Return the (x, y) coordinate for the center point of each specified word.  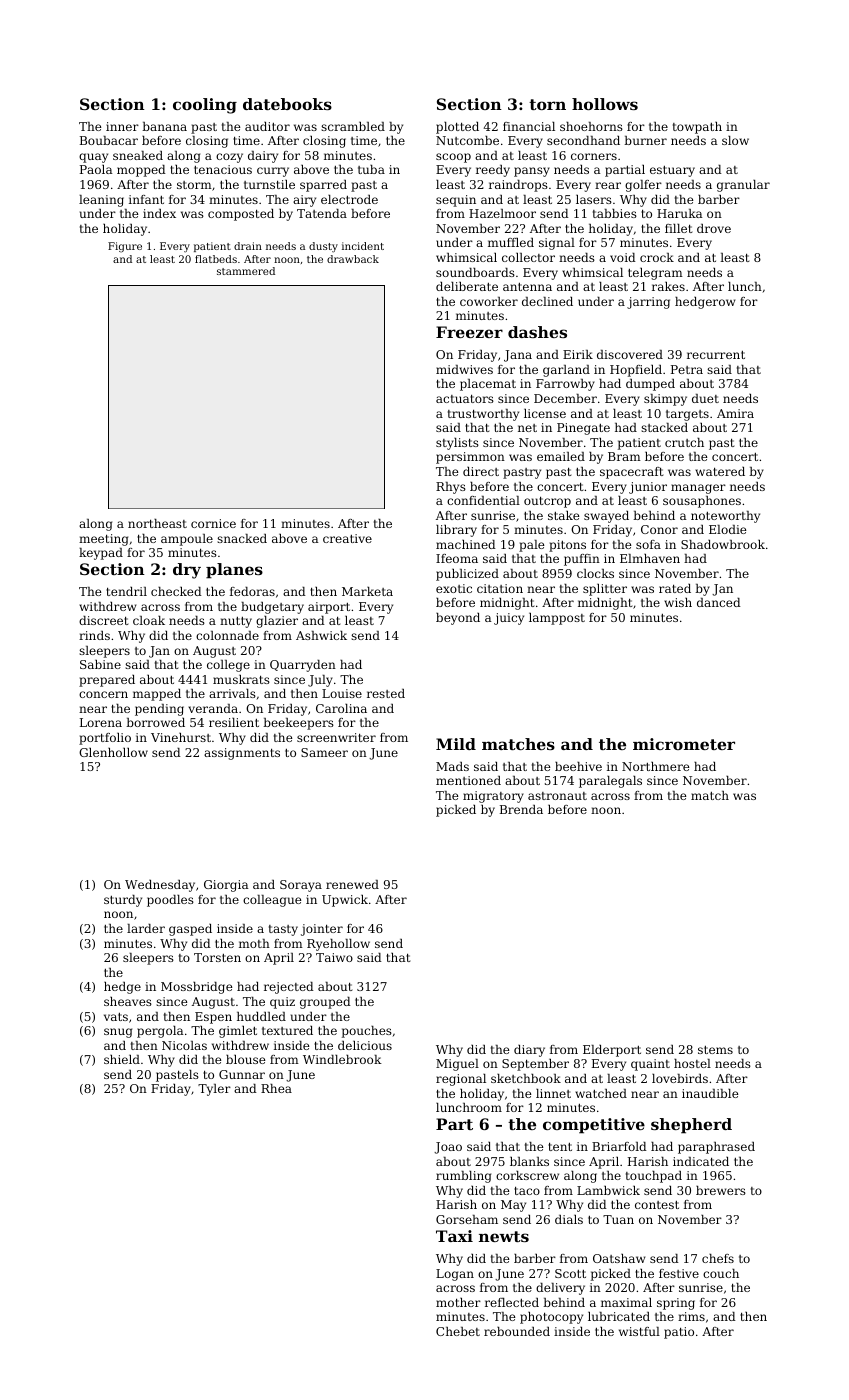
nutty (236, 622)
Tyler (214, 1090)
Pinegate (583, 429)
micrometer (684, 744)
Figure (125, 247)
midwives (464, 369)
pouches (367, 1032)
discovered (630, 354)
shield (122, 1059)
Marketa (367, 591)
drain (248, 246)
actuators (465, 399)
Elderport (612, 1051)
